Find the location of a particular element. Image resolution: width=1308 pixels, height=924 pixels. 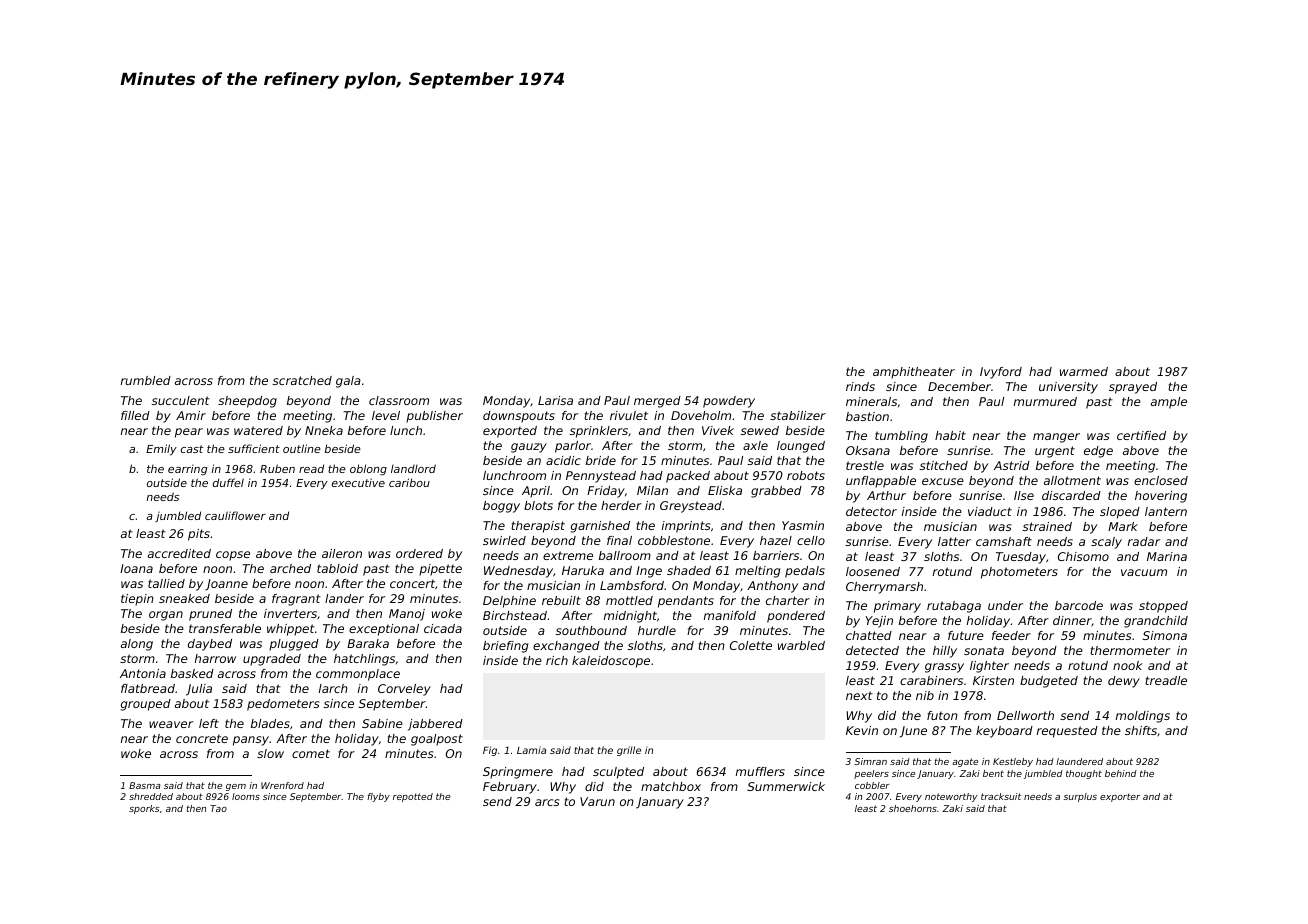

concrete is located at coordinates (202, 738).
